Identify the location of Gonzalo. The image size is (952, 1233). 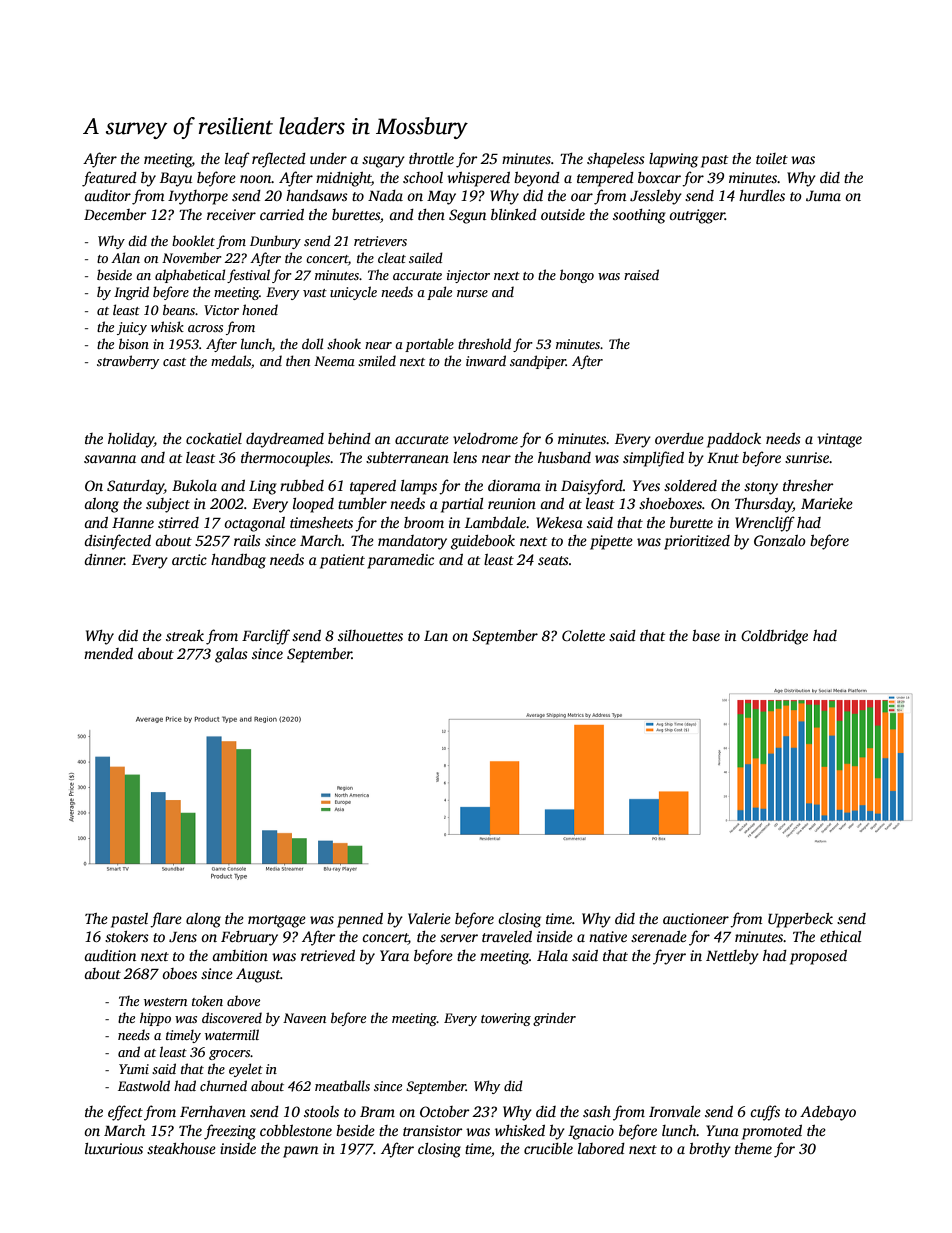
(780, 540).
